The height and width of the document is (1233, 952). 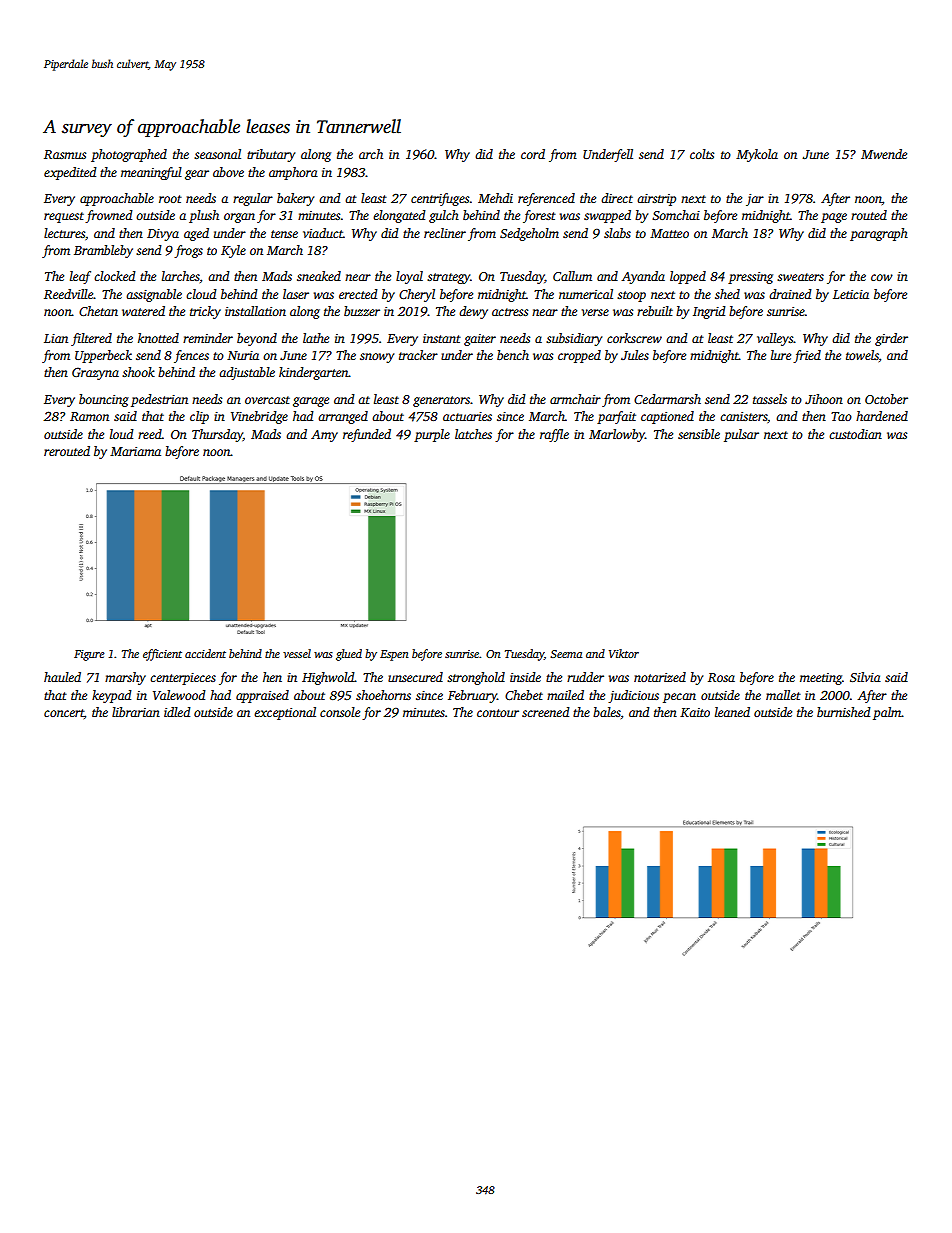 I want to click on cord, so click(x=533, y=154).
